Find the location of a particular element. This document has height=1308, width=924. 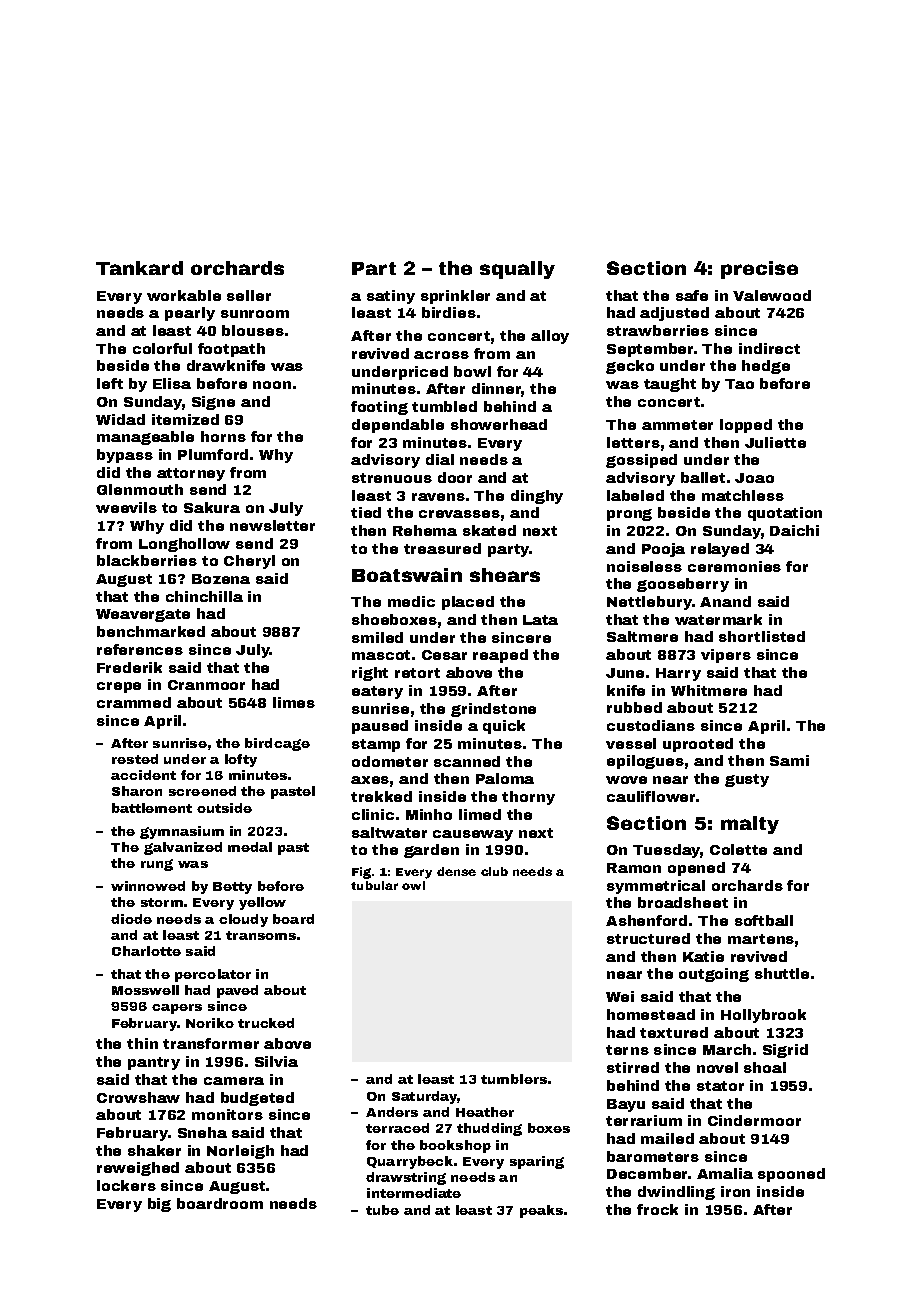

paved is located at coordinates (237, 991).
